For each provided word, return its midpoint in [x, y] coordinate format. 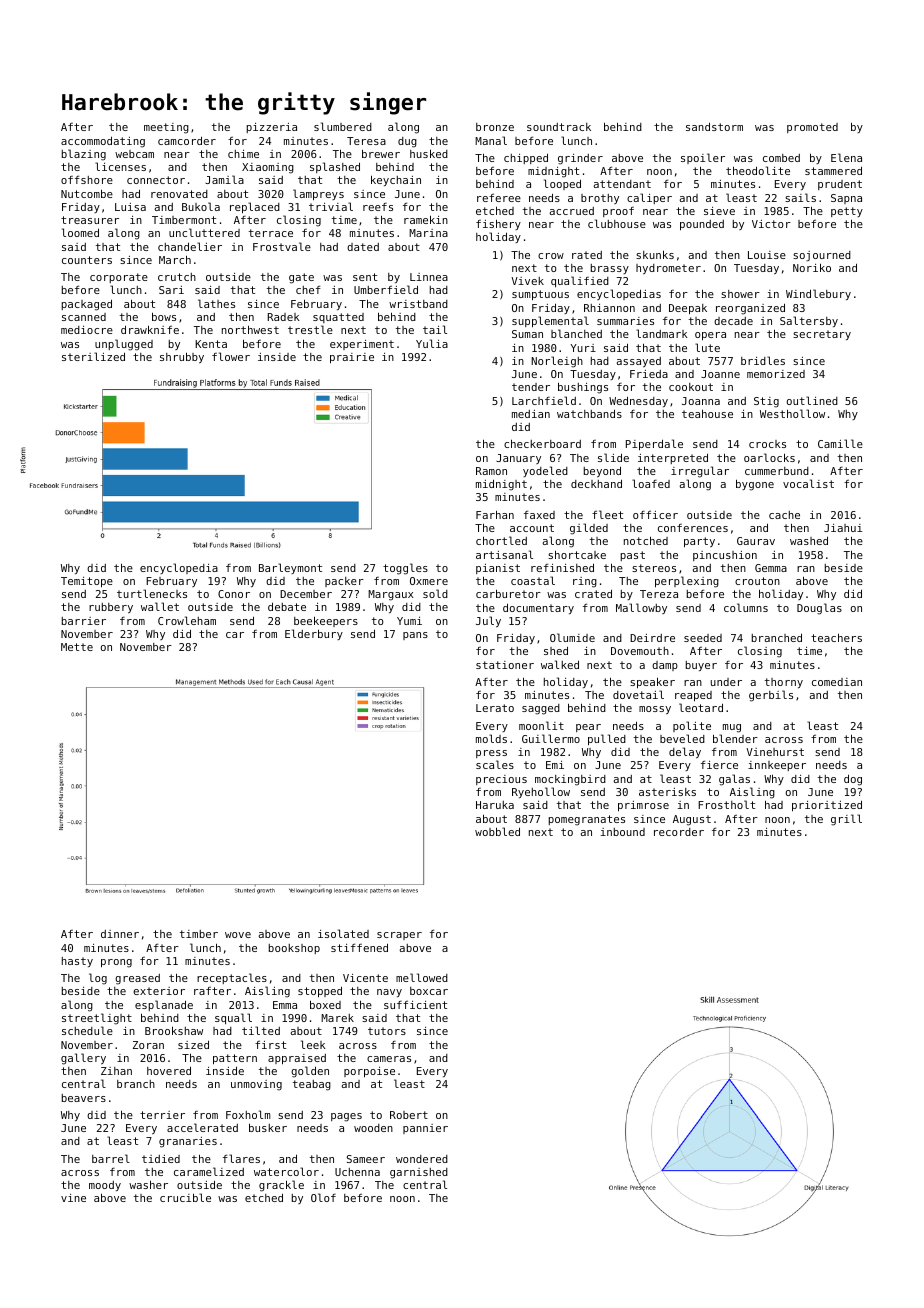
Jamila [224, 179]
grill [846, 820]
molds [491, 738]
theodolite [758, 170]
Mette [77, 647]
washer [148, 1184]
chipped [526, 158]
